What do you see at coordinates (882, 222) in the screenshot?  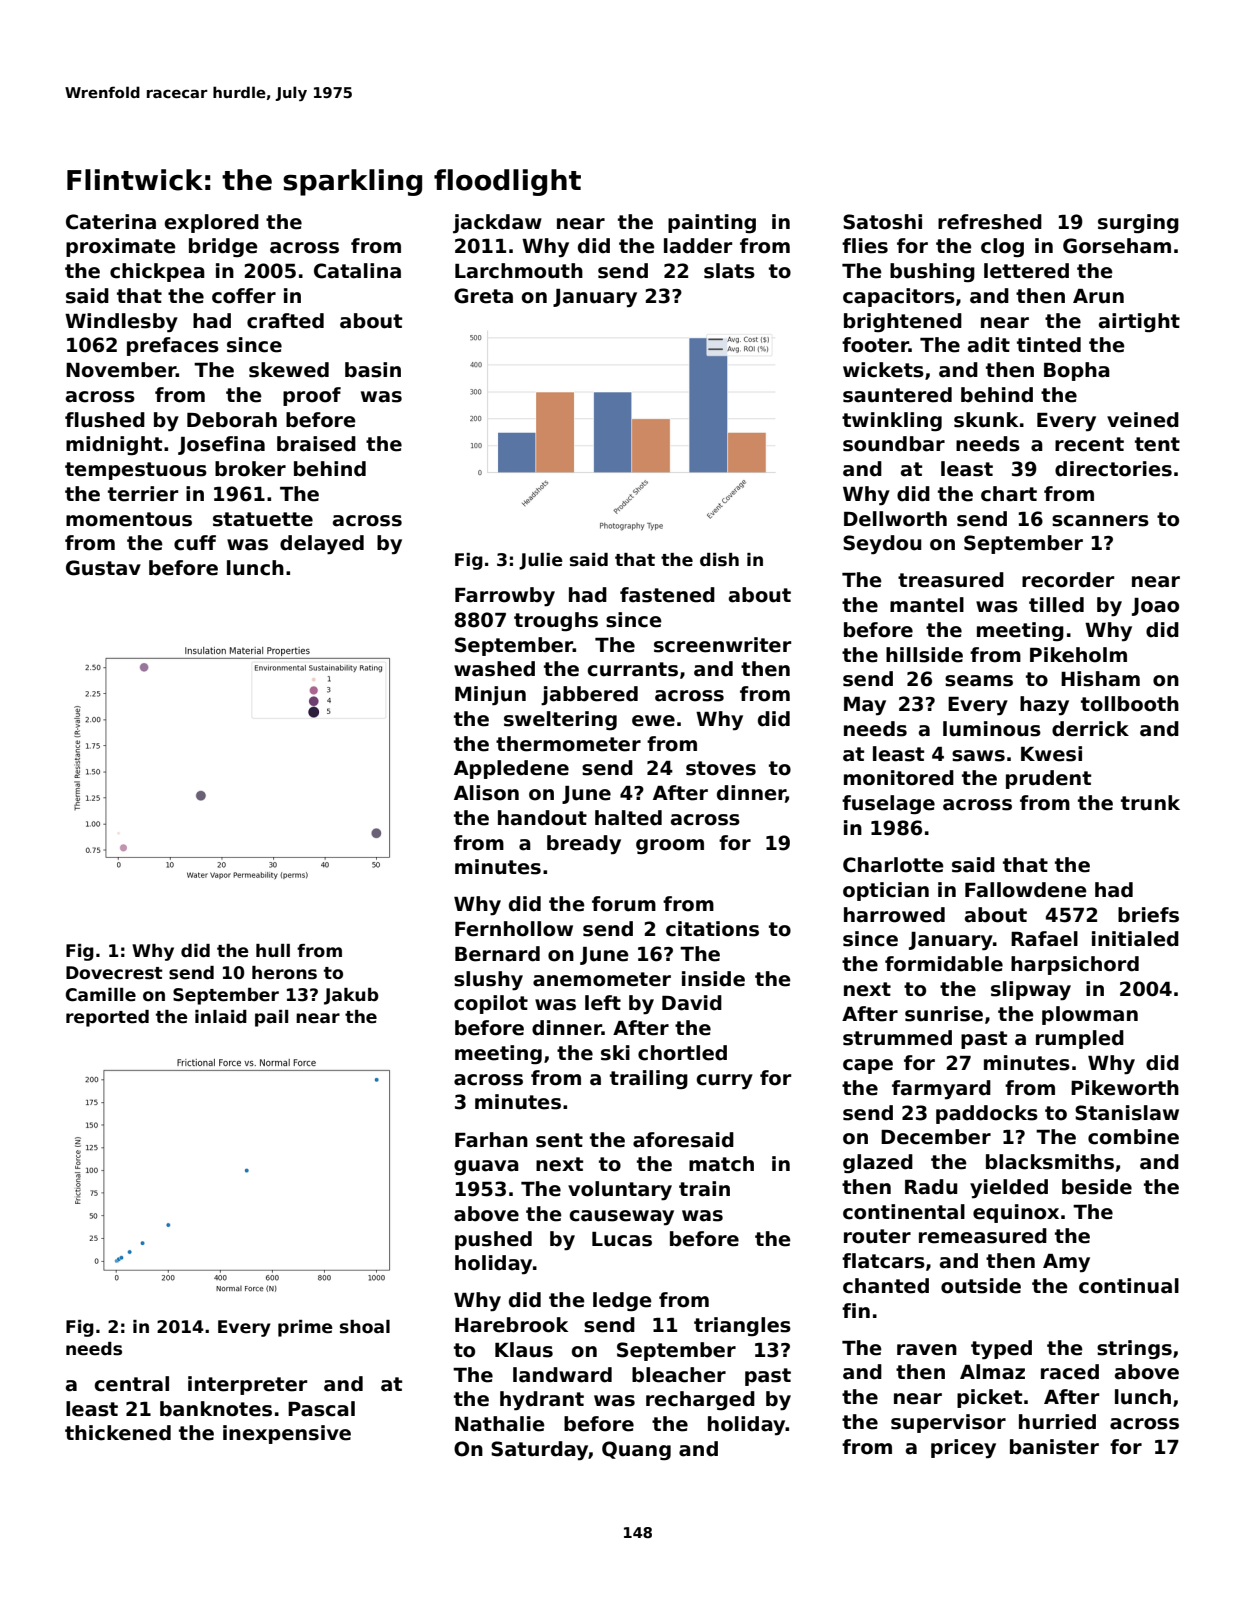 I see `Satoshi` at bounding box center [882, 222].
